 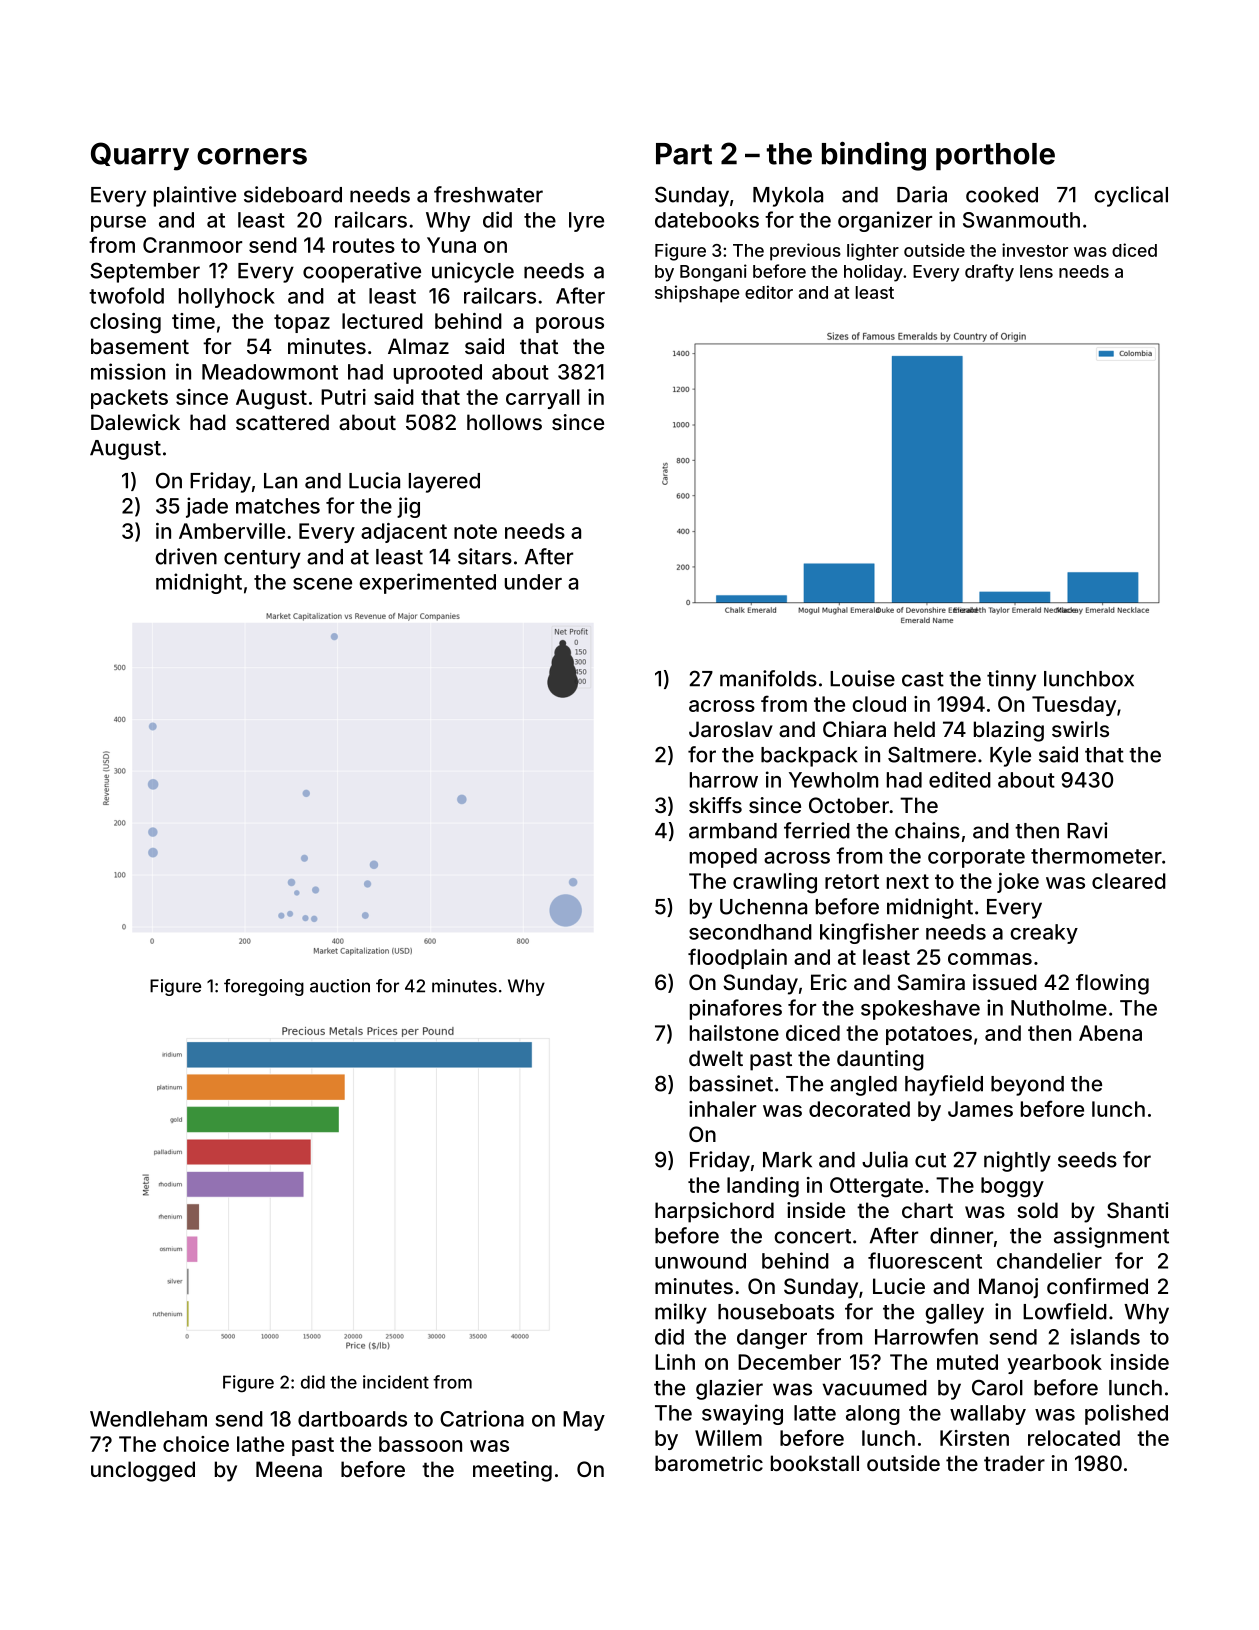 What do you see at coordinates (264, 987) in the page?
I see `foregoing` at bounding box center [264, 987].
